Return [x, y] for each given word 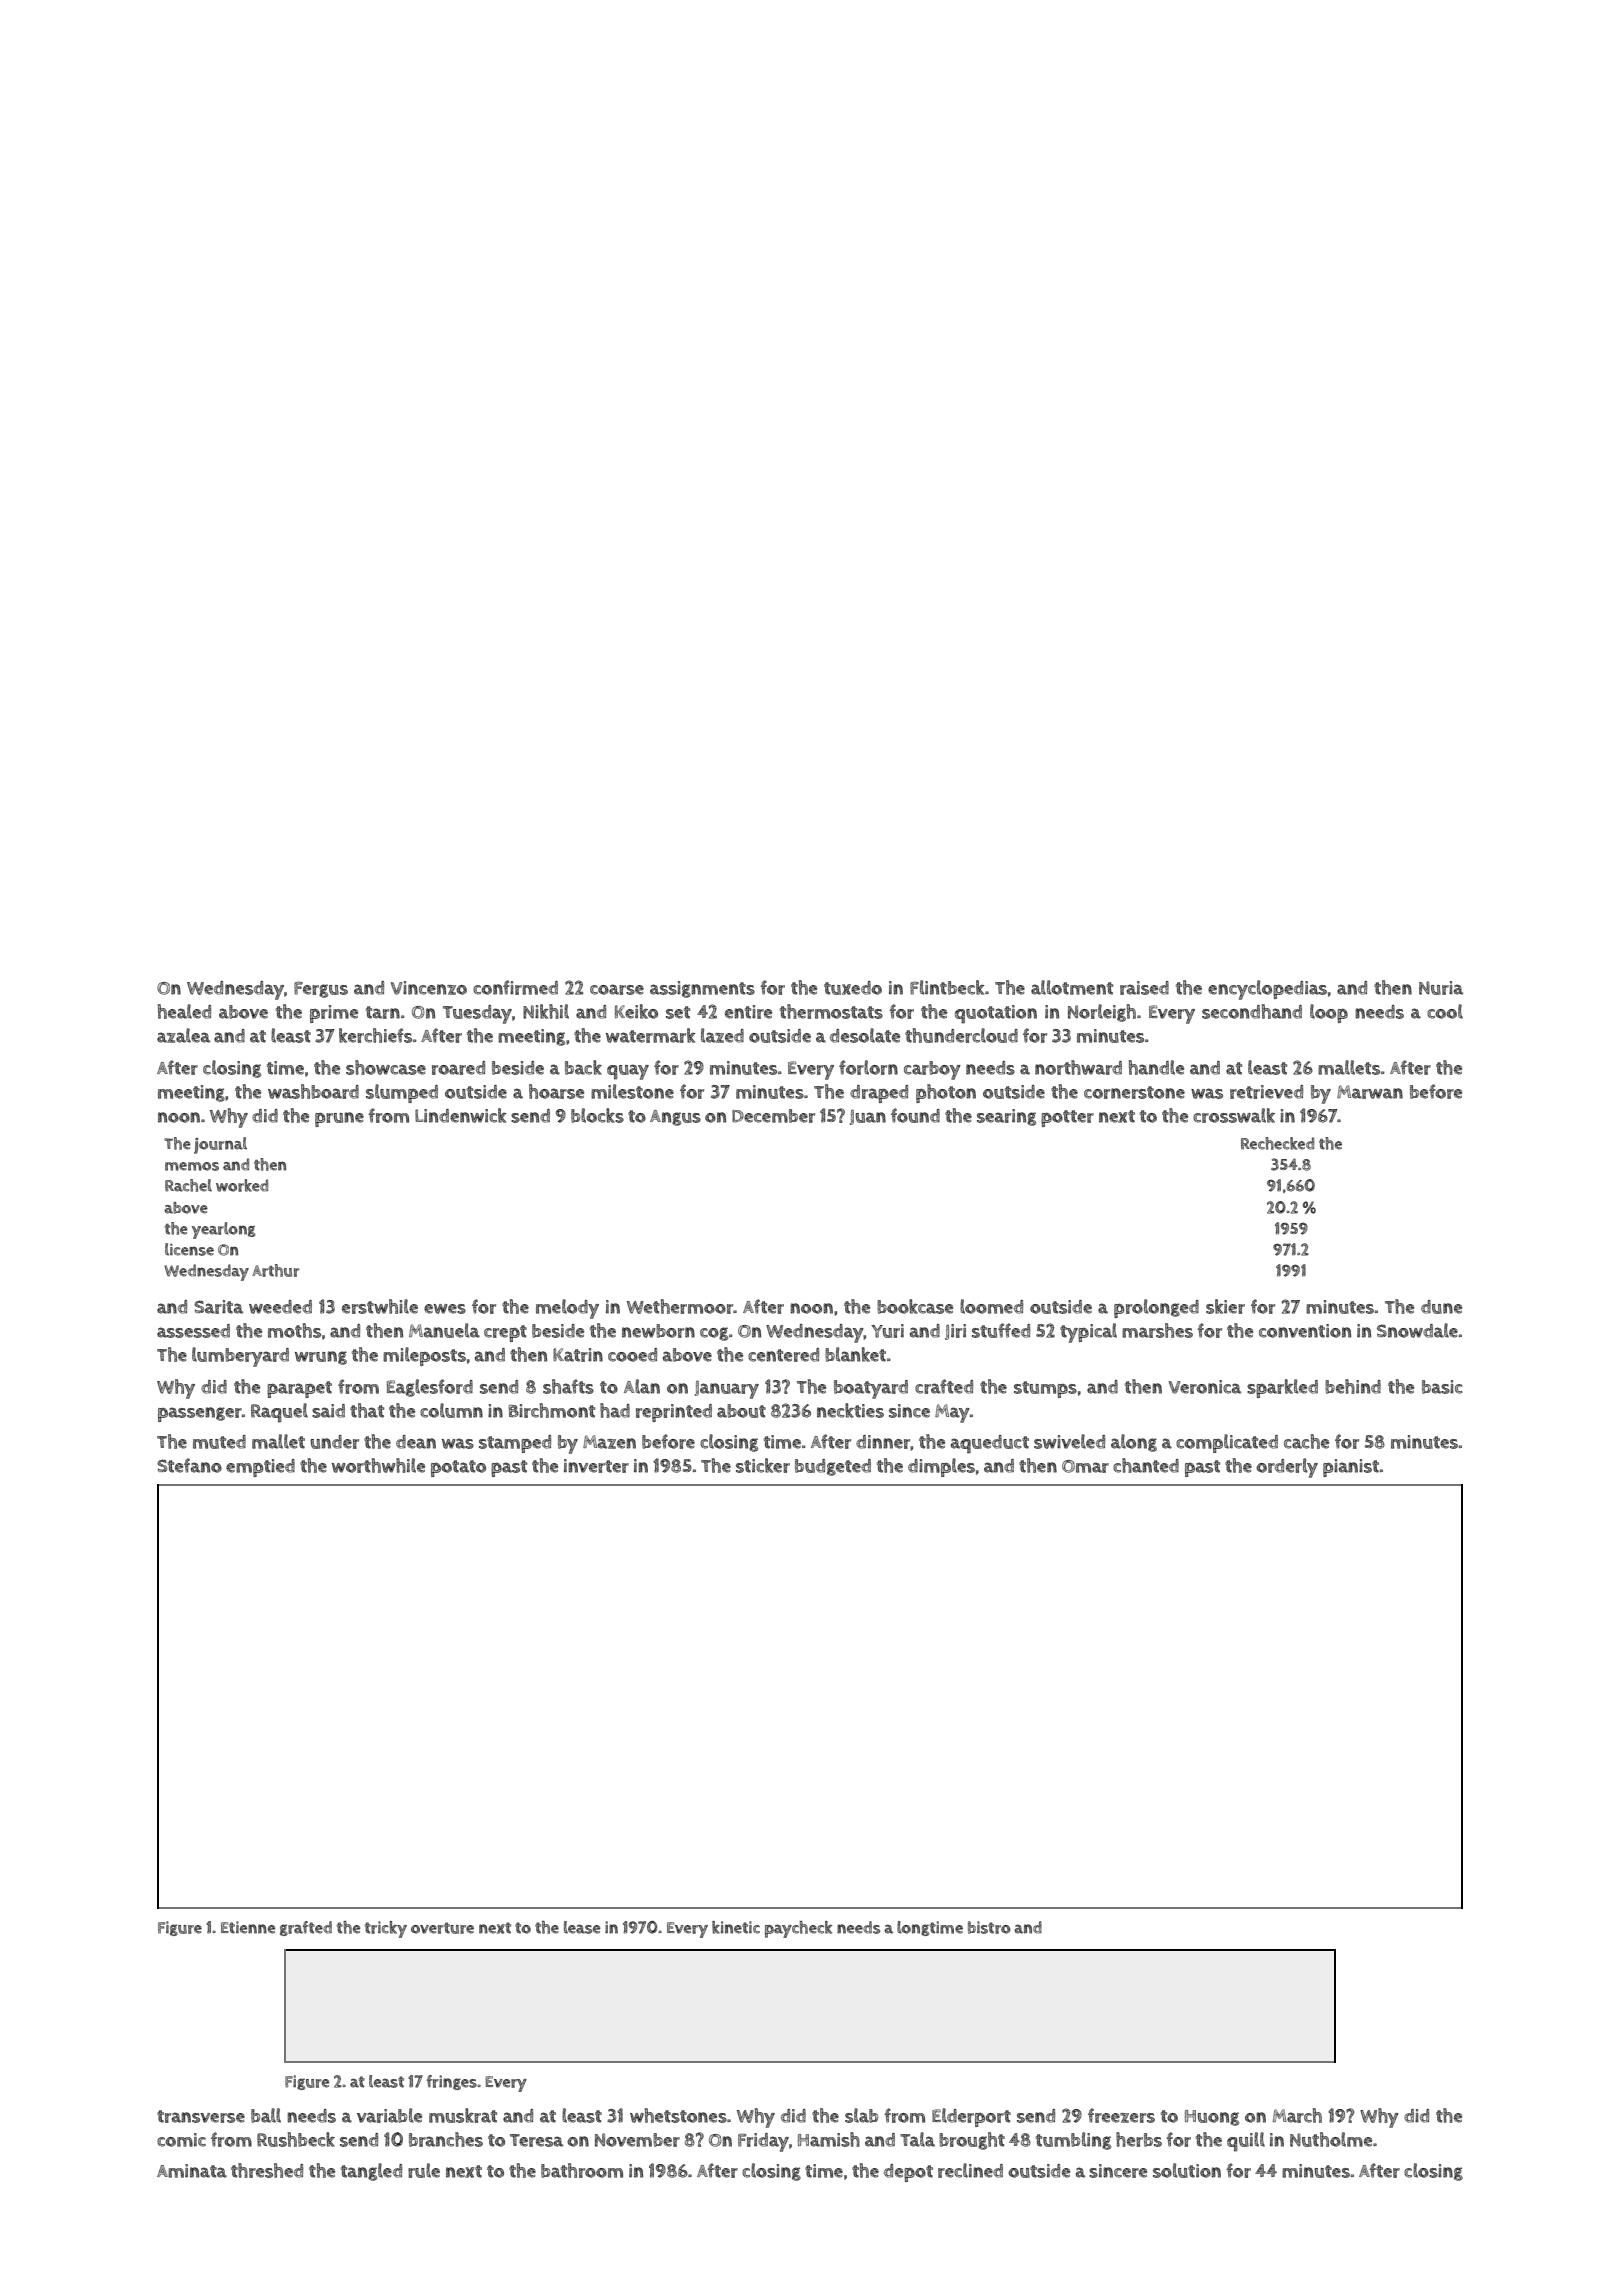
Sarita [218, 1307]
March [1297, 2115]
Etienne [248, 1927]
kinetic [736, 1927]
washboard [313, 1091]
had [615, 1410]
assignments [702, 989]
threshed [267, 2170]
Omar [1085, 1466]
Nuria [1441, 988]
